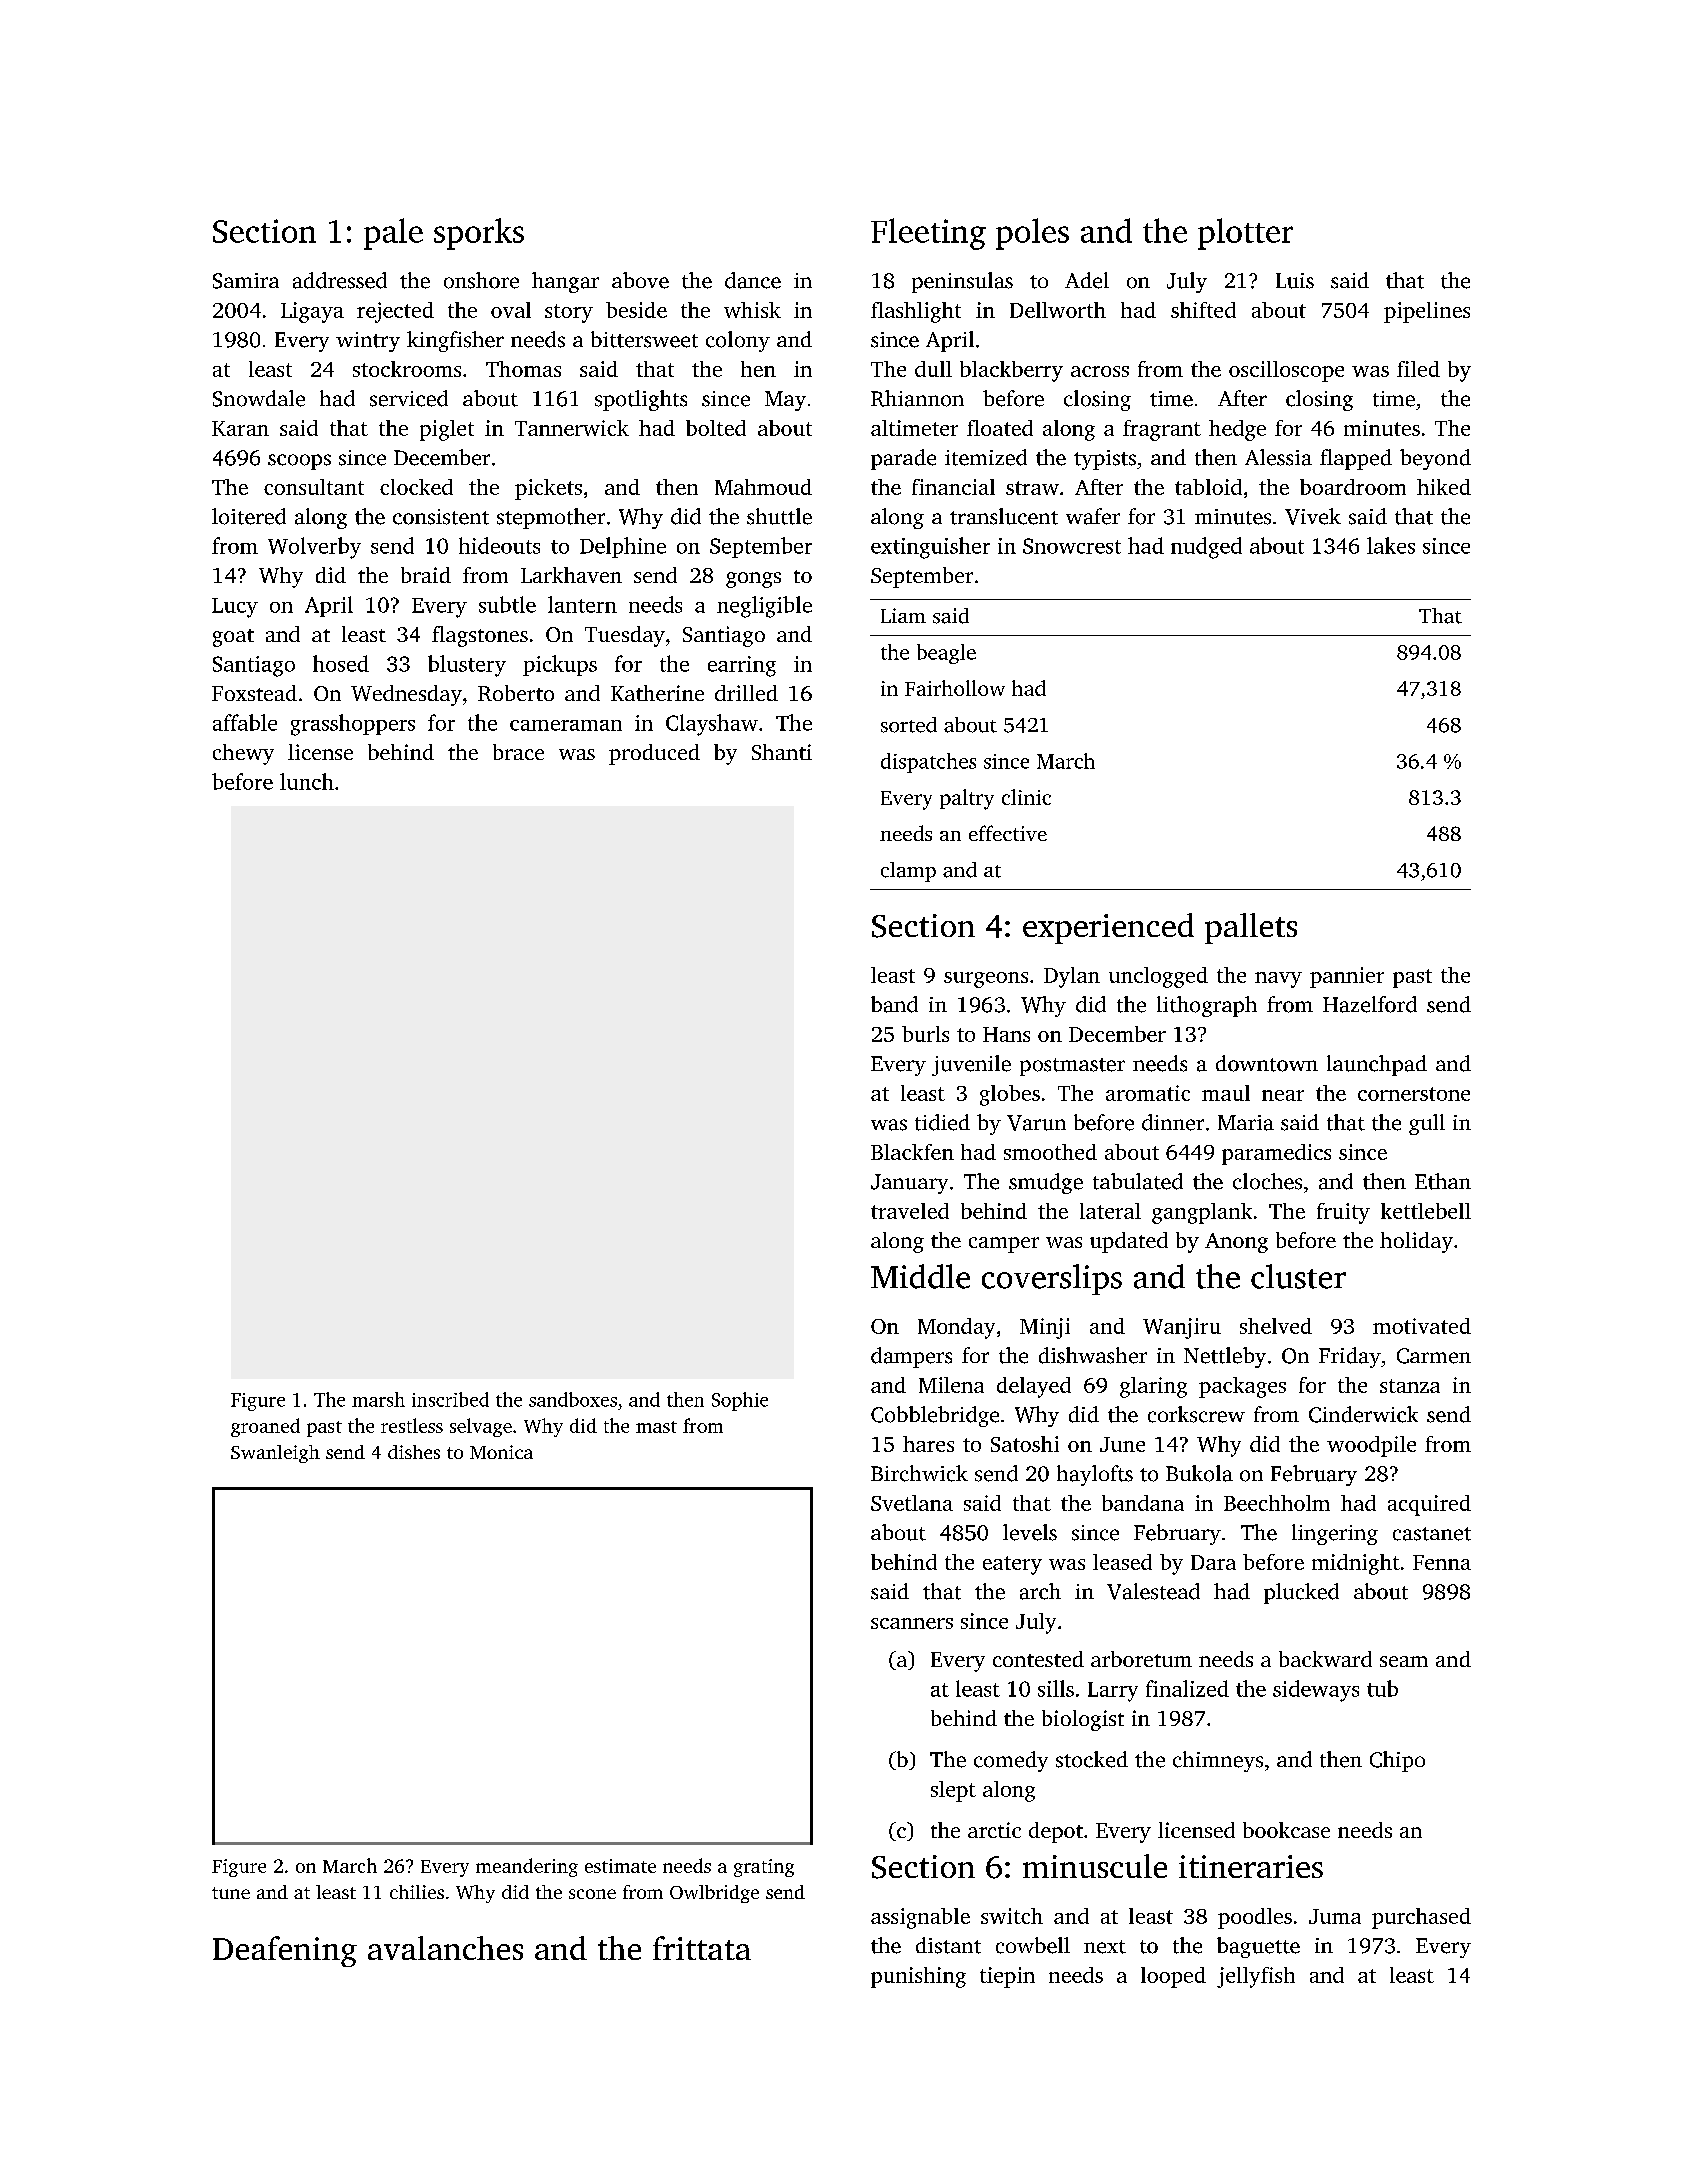  What do you see at coordinates (246, 281) in the screenshot?
I see `Samira` at bounding box center [246, 281].
